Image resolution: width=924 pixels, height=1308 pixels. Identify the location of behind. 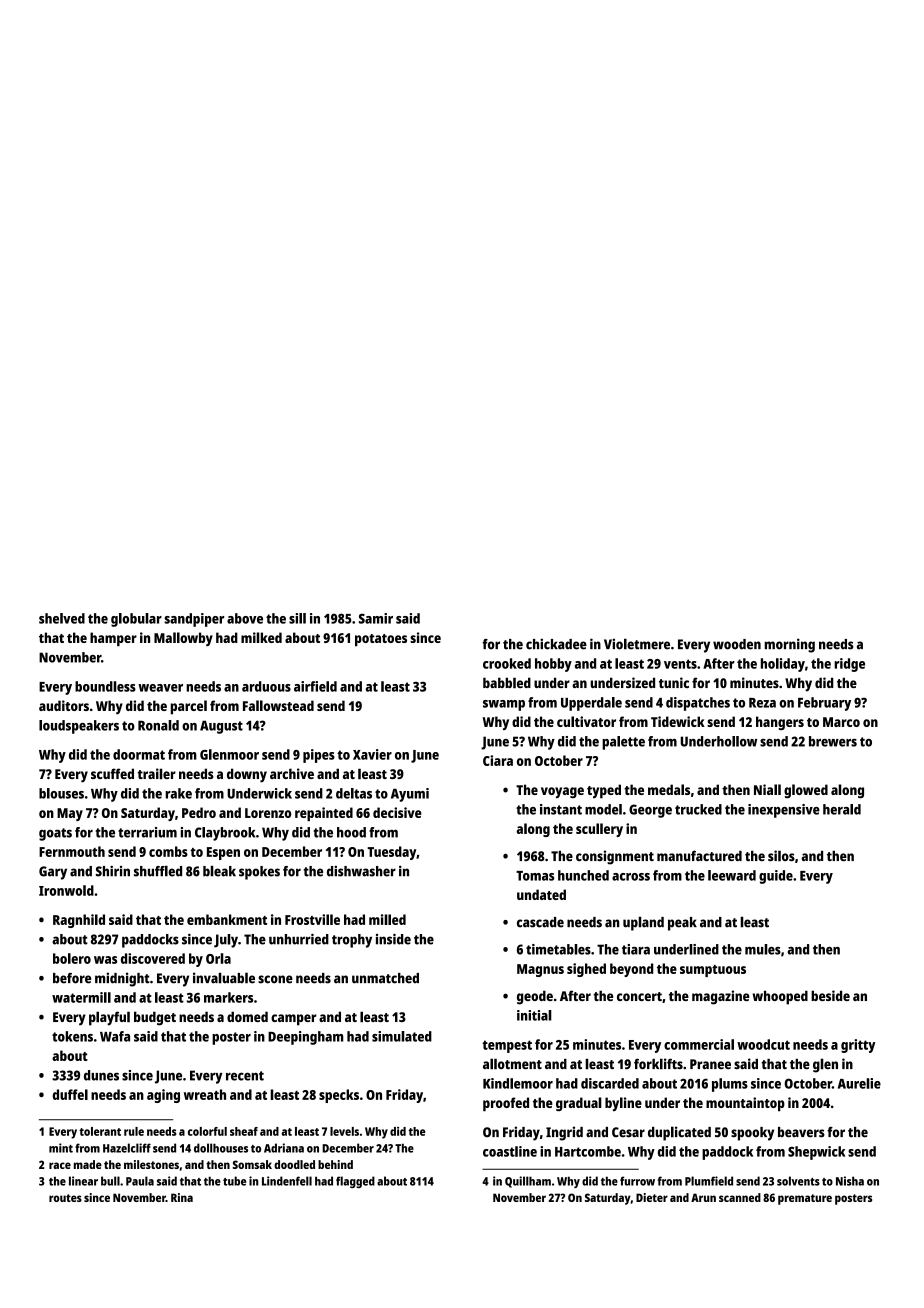
(335, 1164).
